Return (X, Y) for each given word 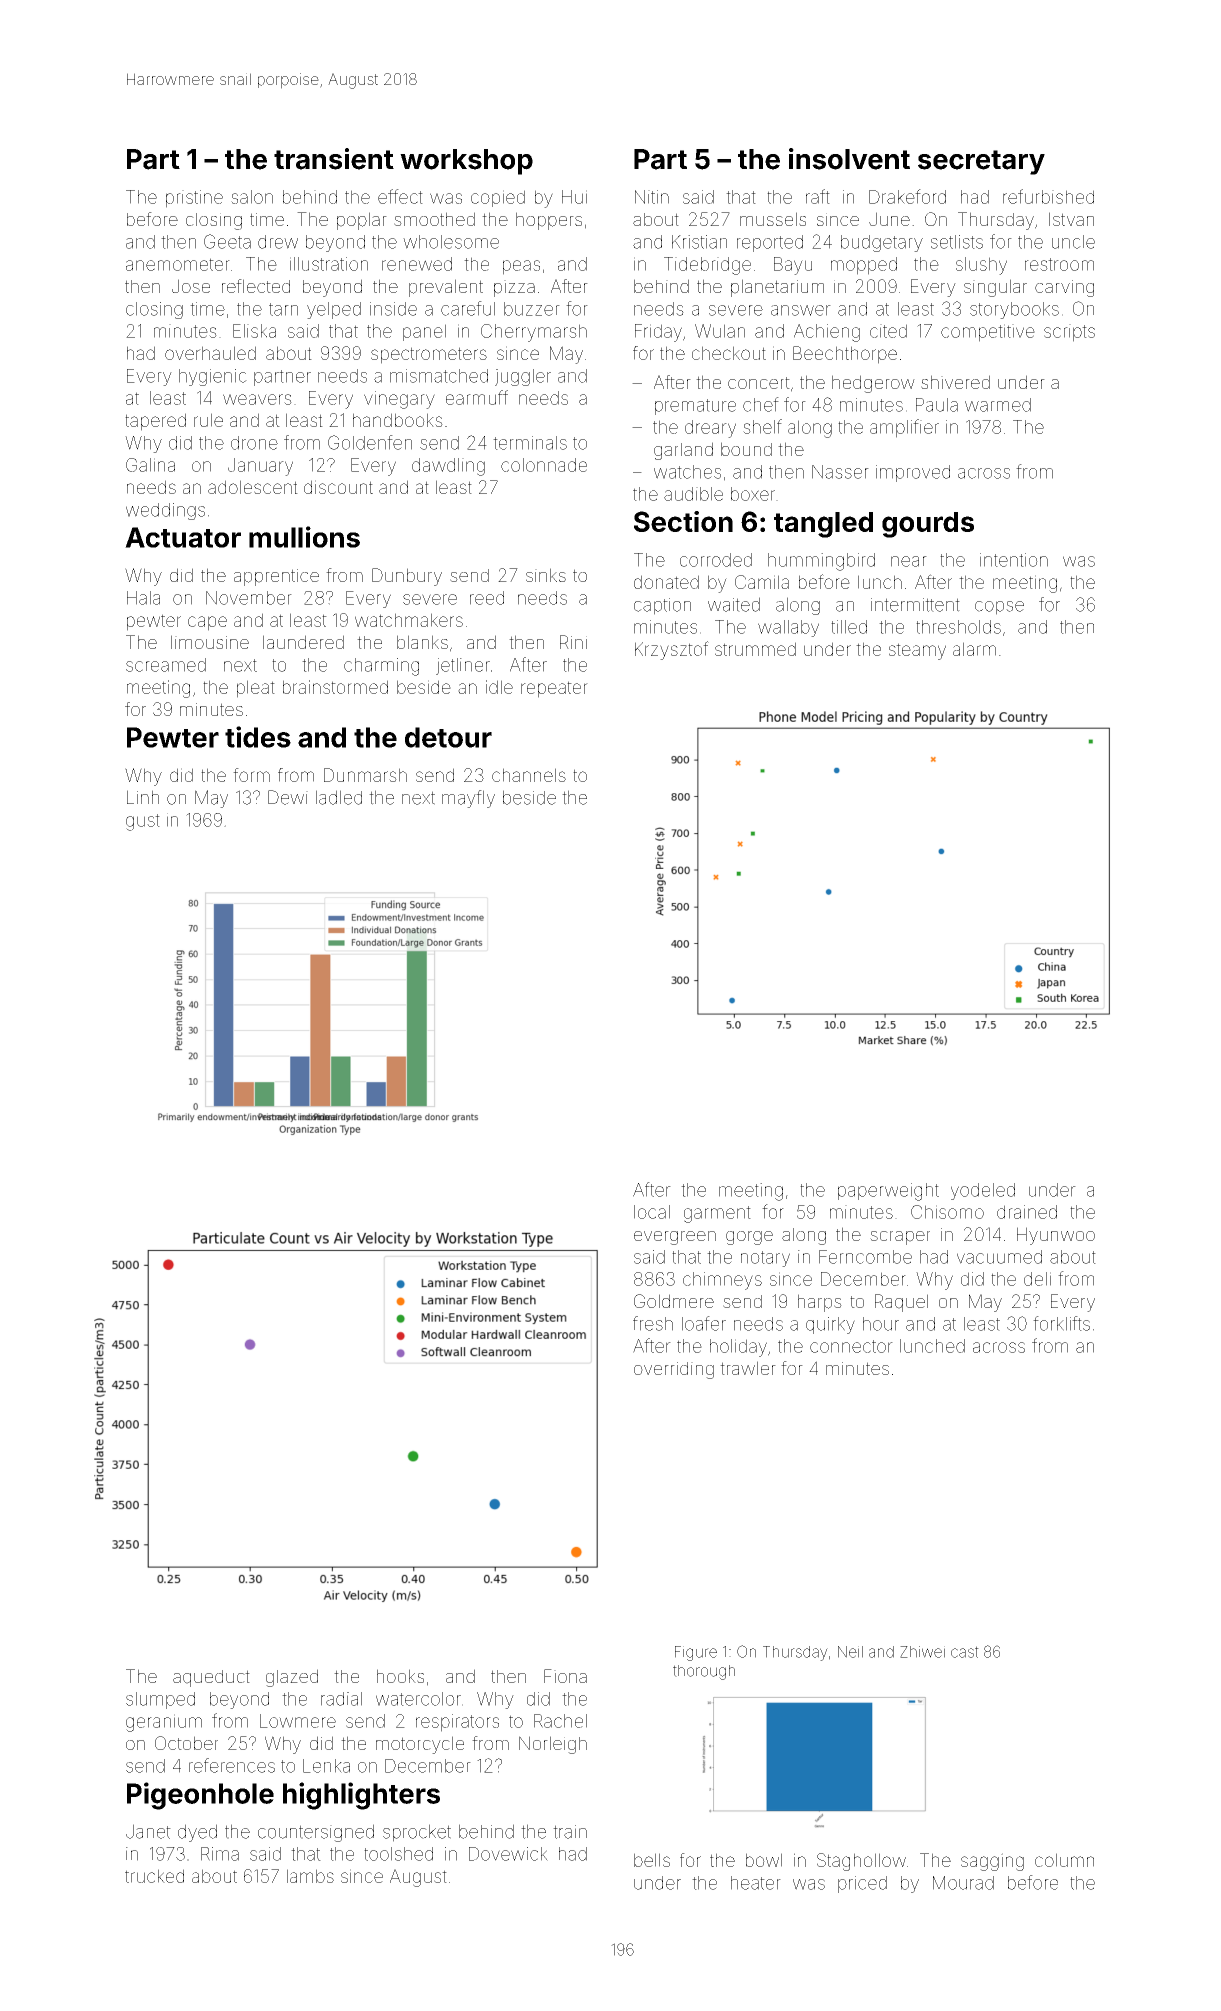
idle (499, 687)
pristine (194, 199)
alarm (974, 649)
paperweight (888, 1192)
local (652, 1212)
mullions (304, 537)
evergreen (675, 1238)
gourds (928, 525)
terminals (530, 443)
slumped (160, 1700)
